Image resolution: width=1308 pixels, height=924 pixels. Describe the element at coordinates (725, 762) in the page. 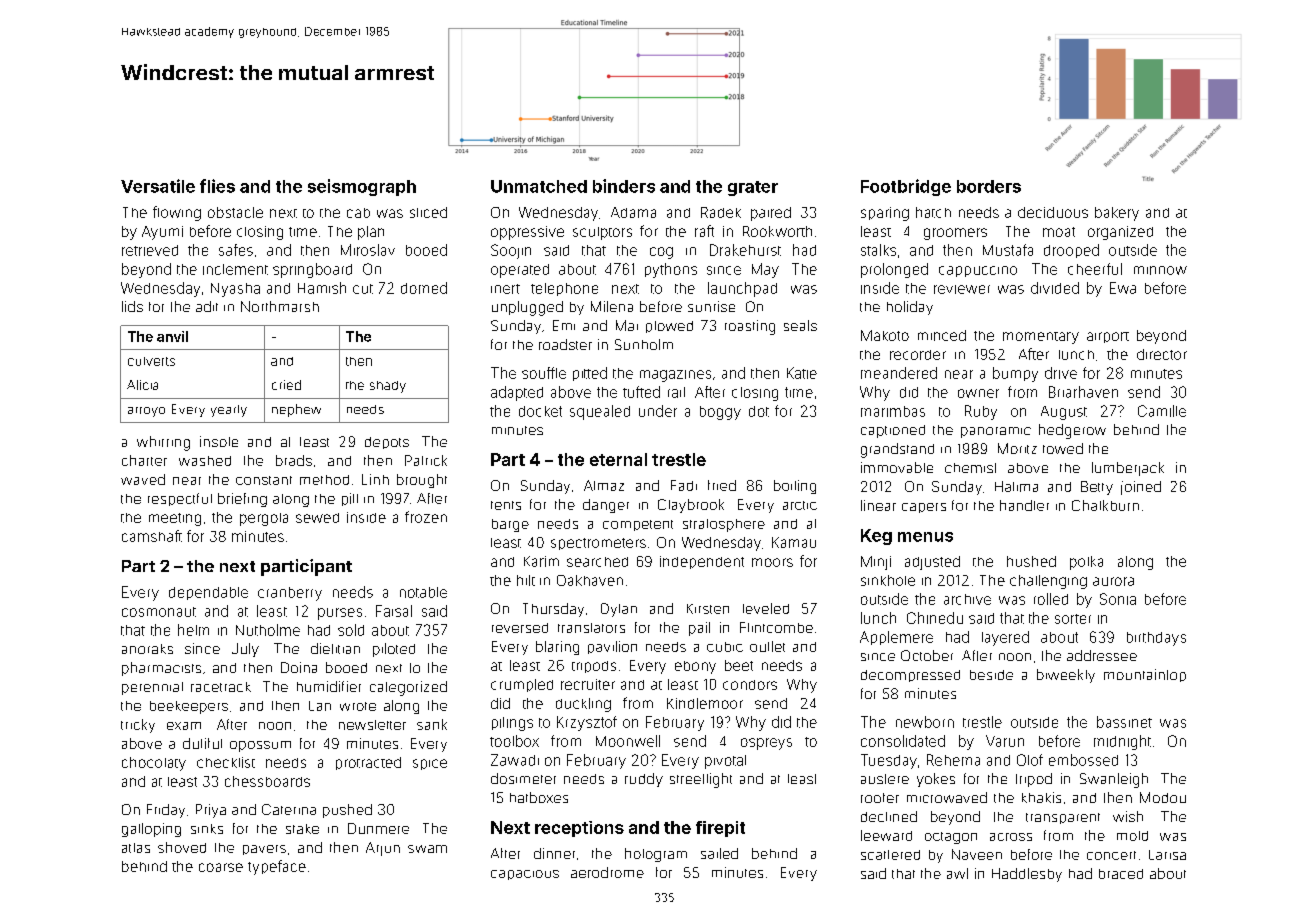

I see `pivotal` at that location.
